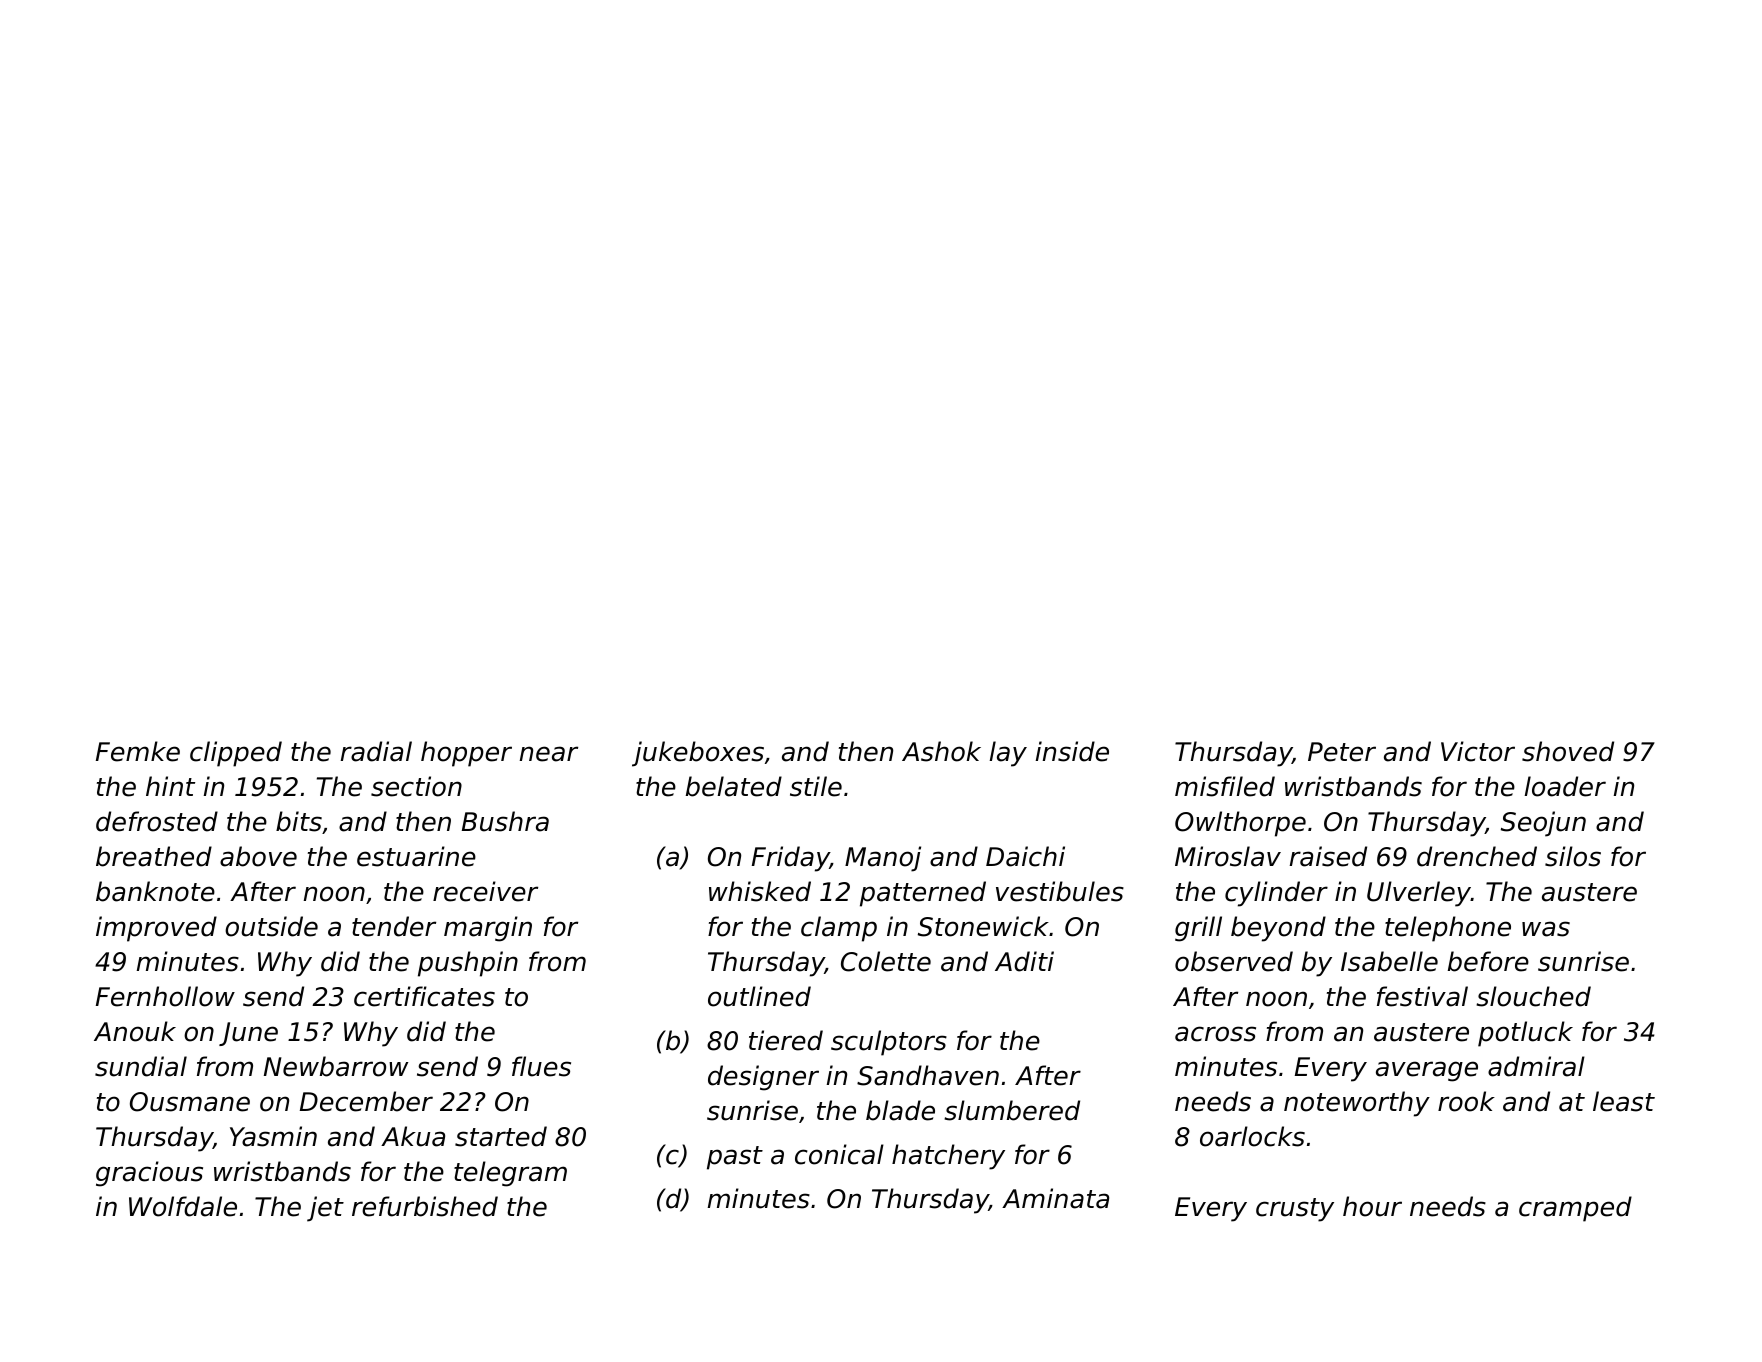  Describe the element at coordinates (1276, 894) in the image. I see `cylinder` at that location.
